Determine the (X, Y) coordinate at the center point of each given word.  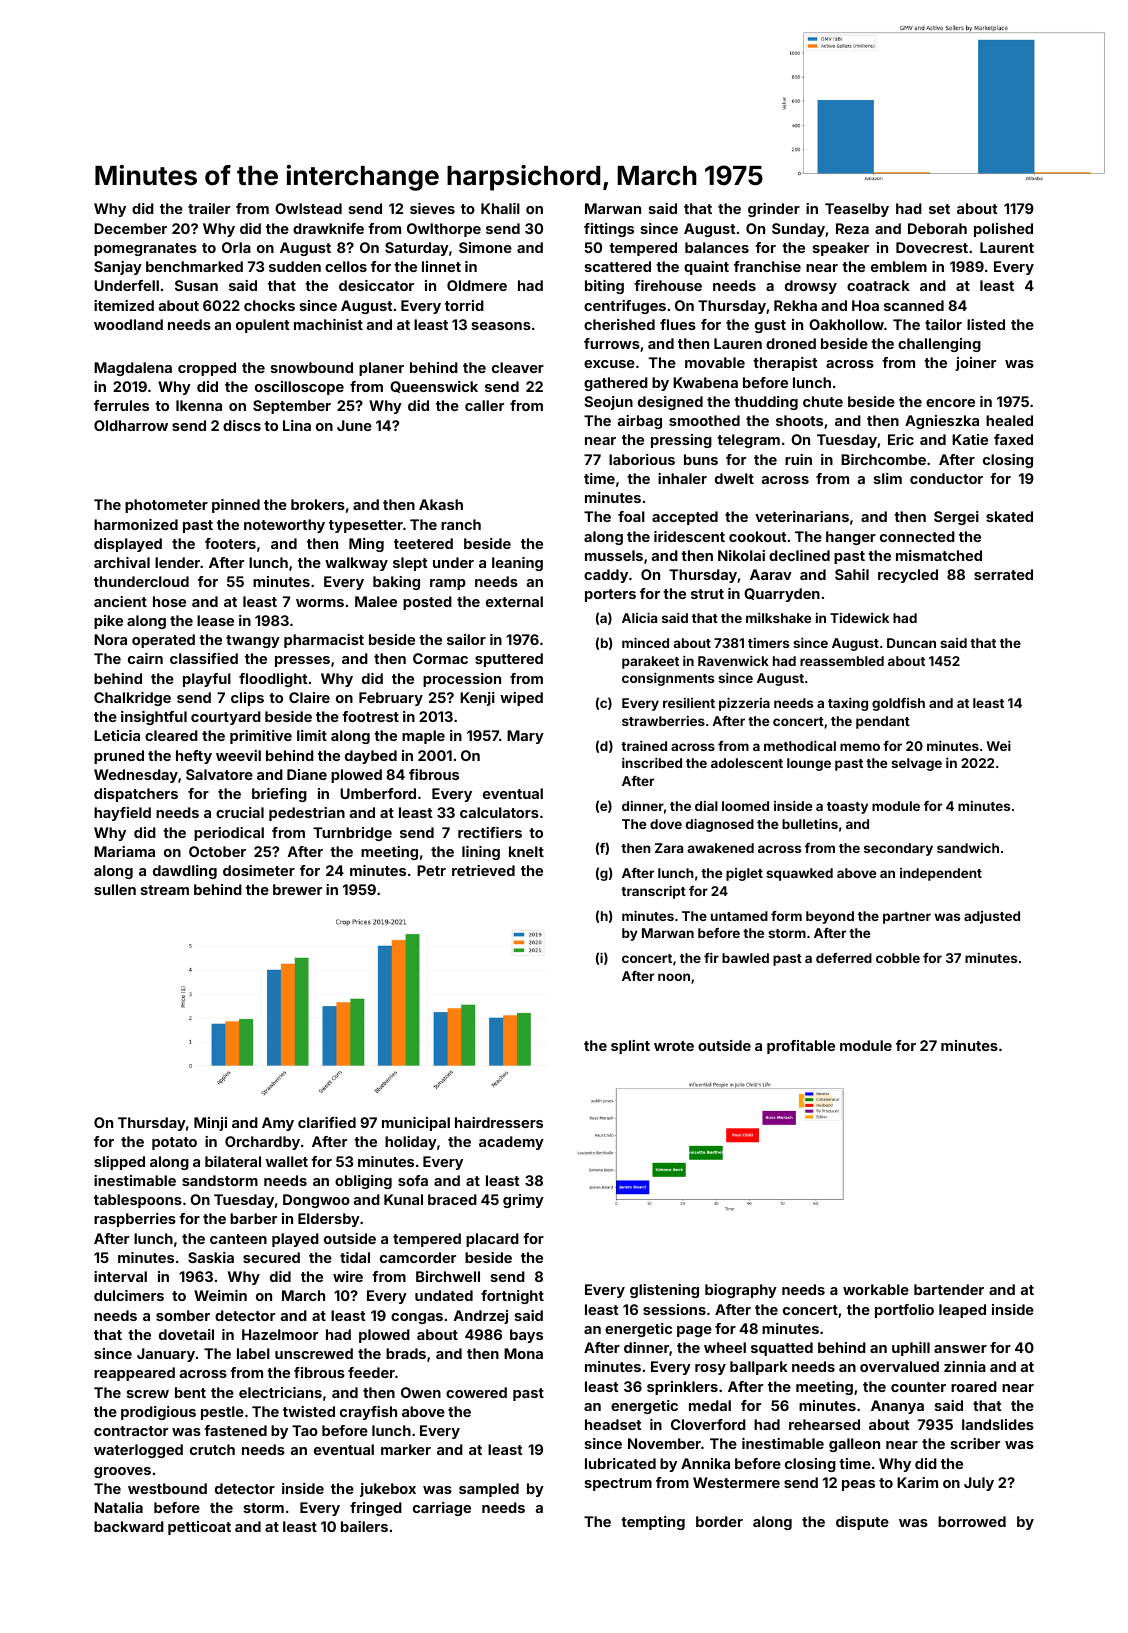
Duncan (911, 643)
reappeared (134, 1374)
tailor (943, 324)
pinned (236, 506)
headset (613, 1424)
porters (610, 595)
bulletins (810, 823)
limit (312, 735)
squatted (782, 1349)
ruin (798, 459)
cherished (619, 324)
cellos (346, 266)
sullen (115, 889)
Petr (431, 870)
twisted (309, 1411)
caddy (606, 576)
